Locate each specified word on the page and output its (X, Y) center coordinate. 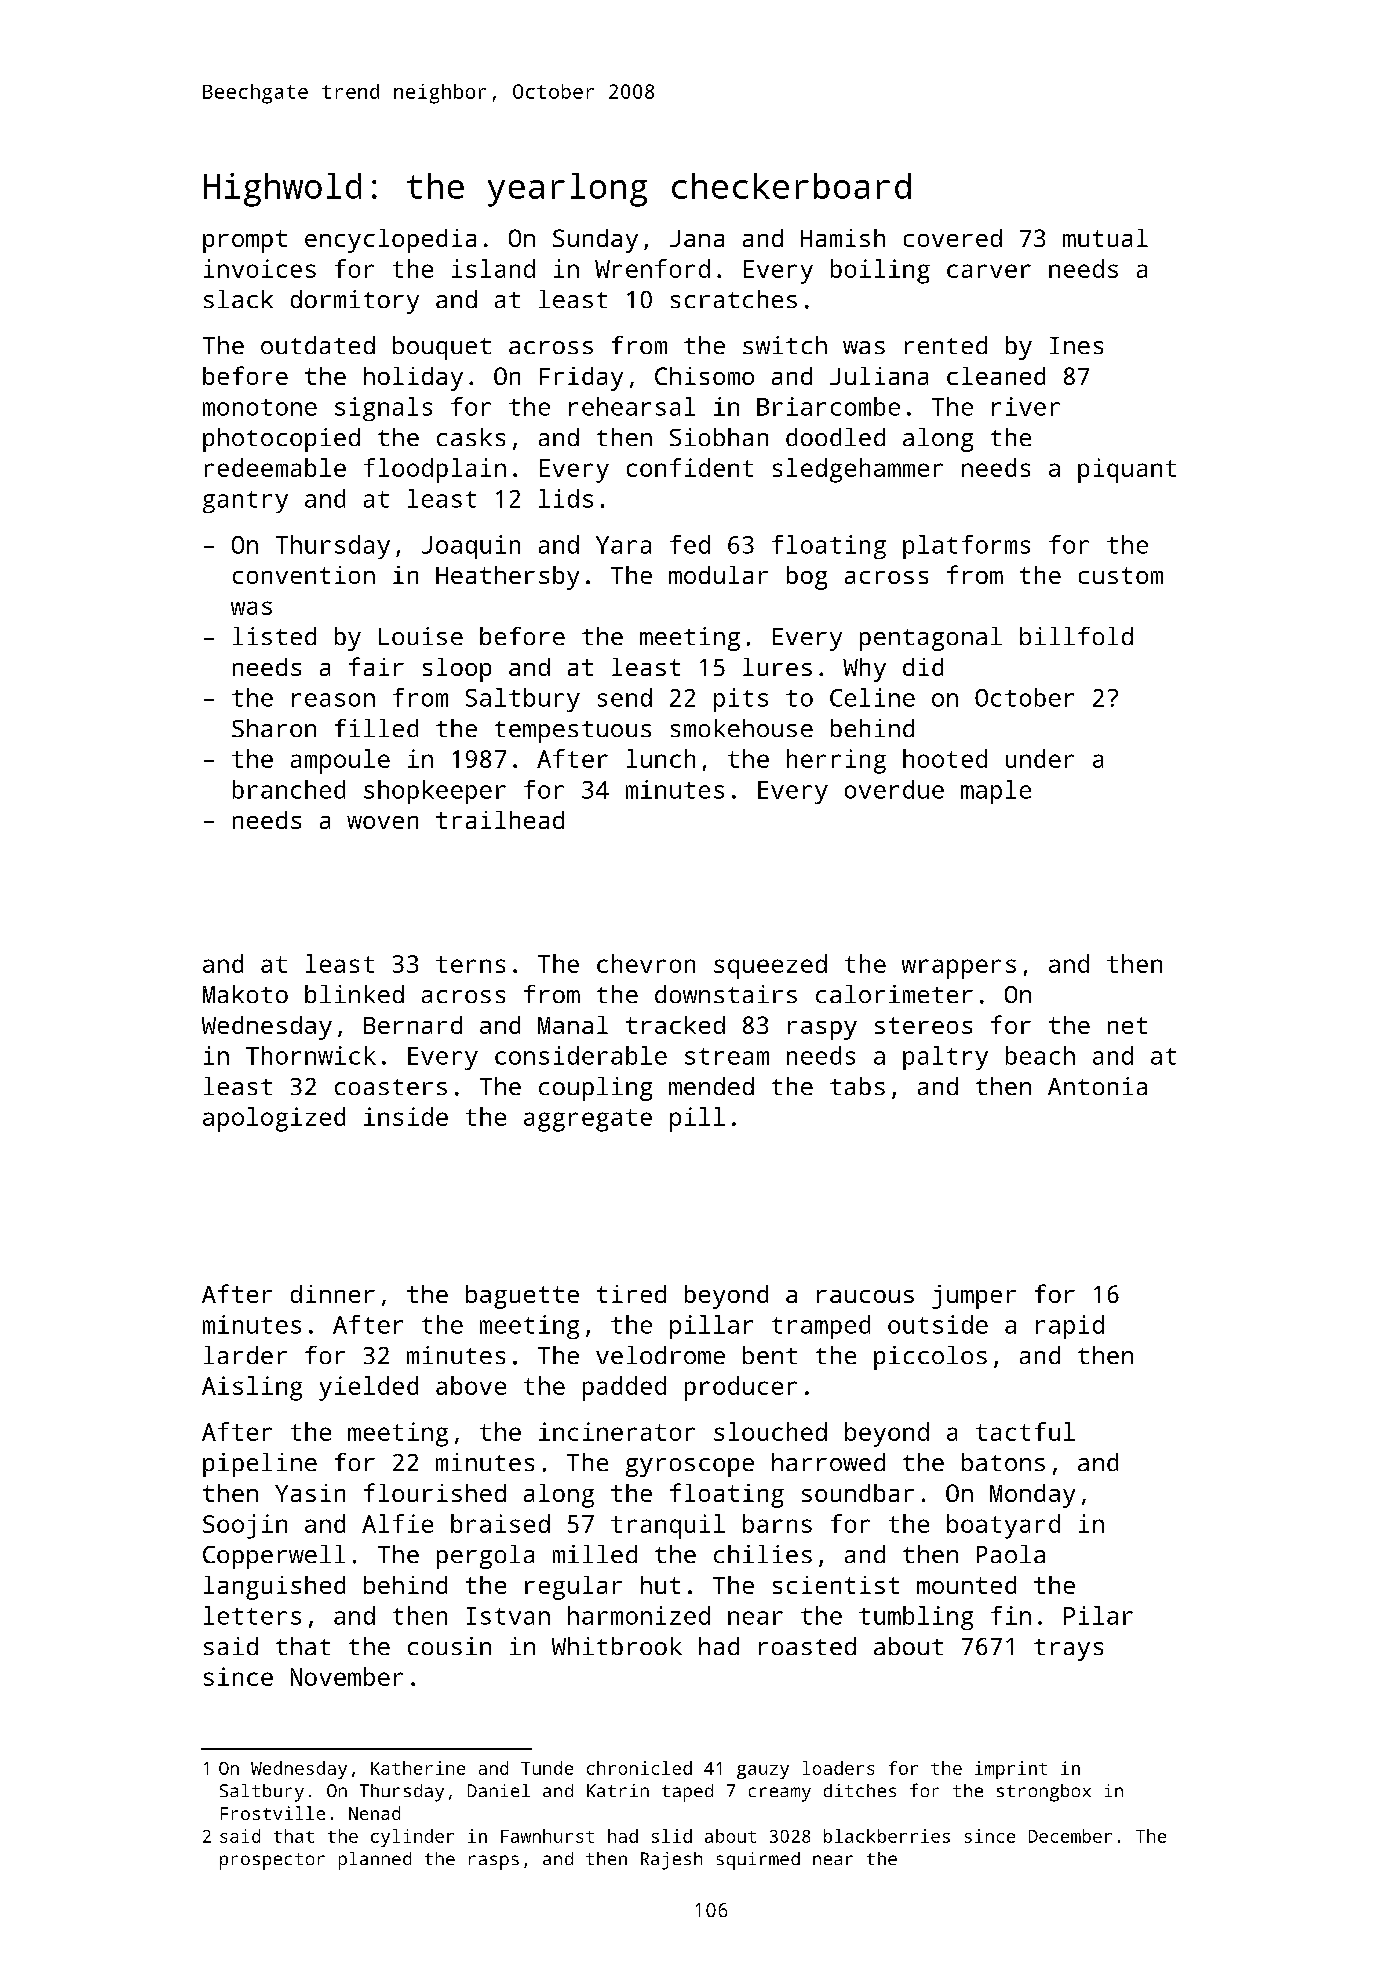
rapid (1070, 1327)
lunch (661, 758)
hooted (945, 758)
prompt (245, 241)
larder (245, 1355)
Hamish (843, 238)
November (347, 1676)
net (1127, 1025)
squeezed (770, 966)
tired (631, 1294)
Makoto (245, 994)
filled (376, 728)
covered (953, 238)
